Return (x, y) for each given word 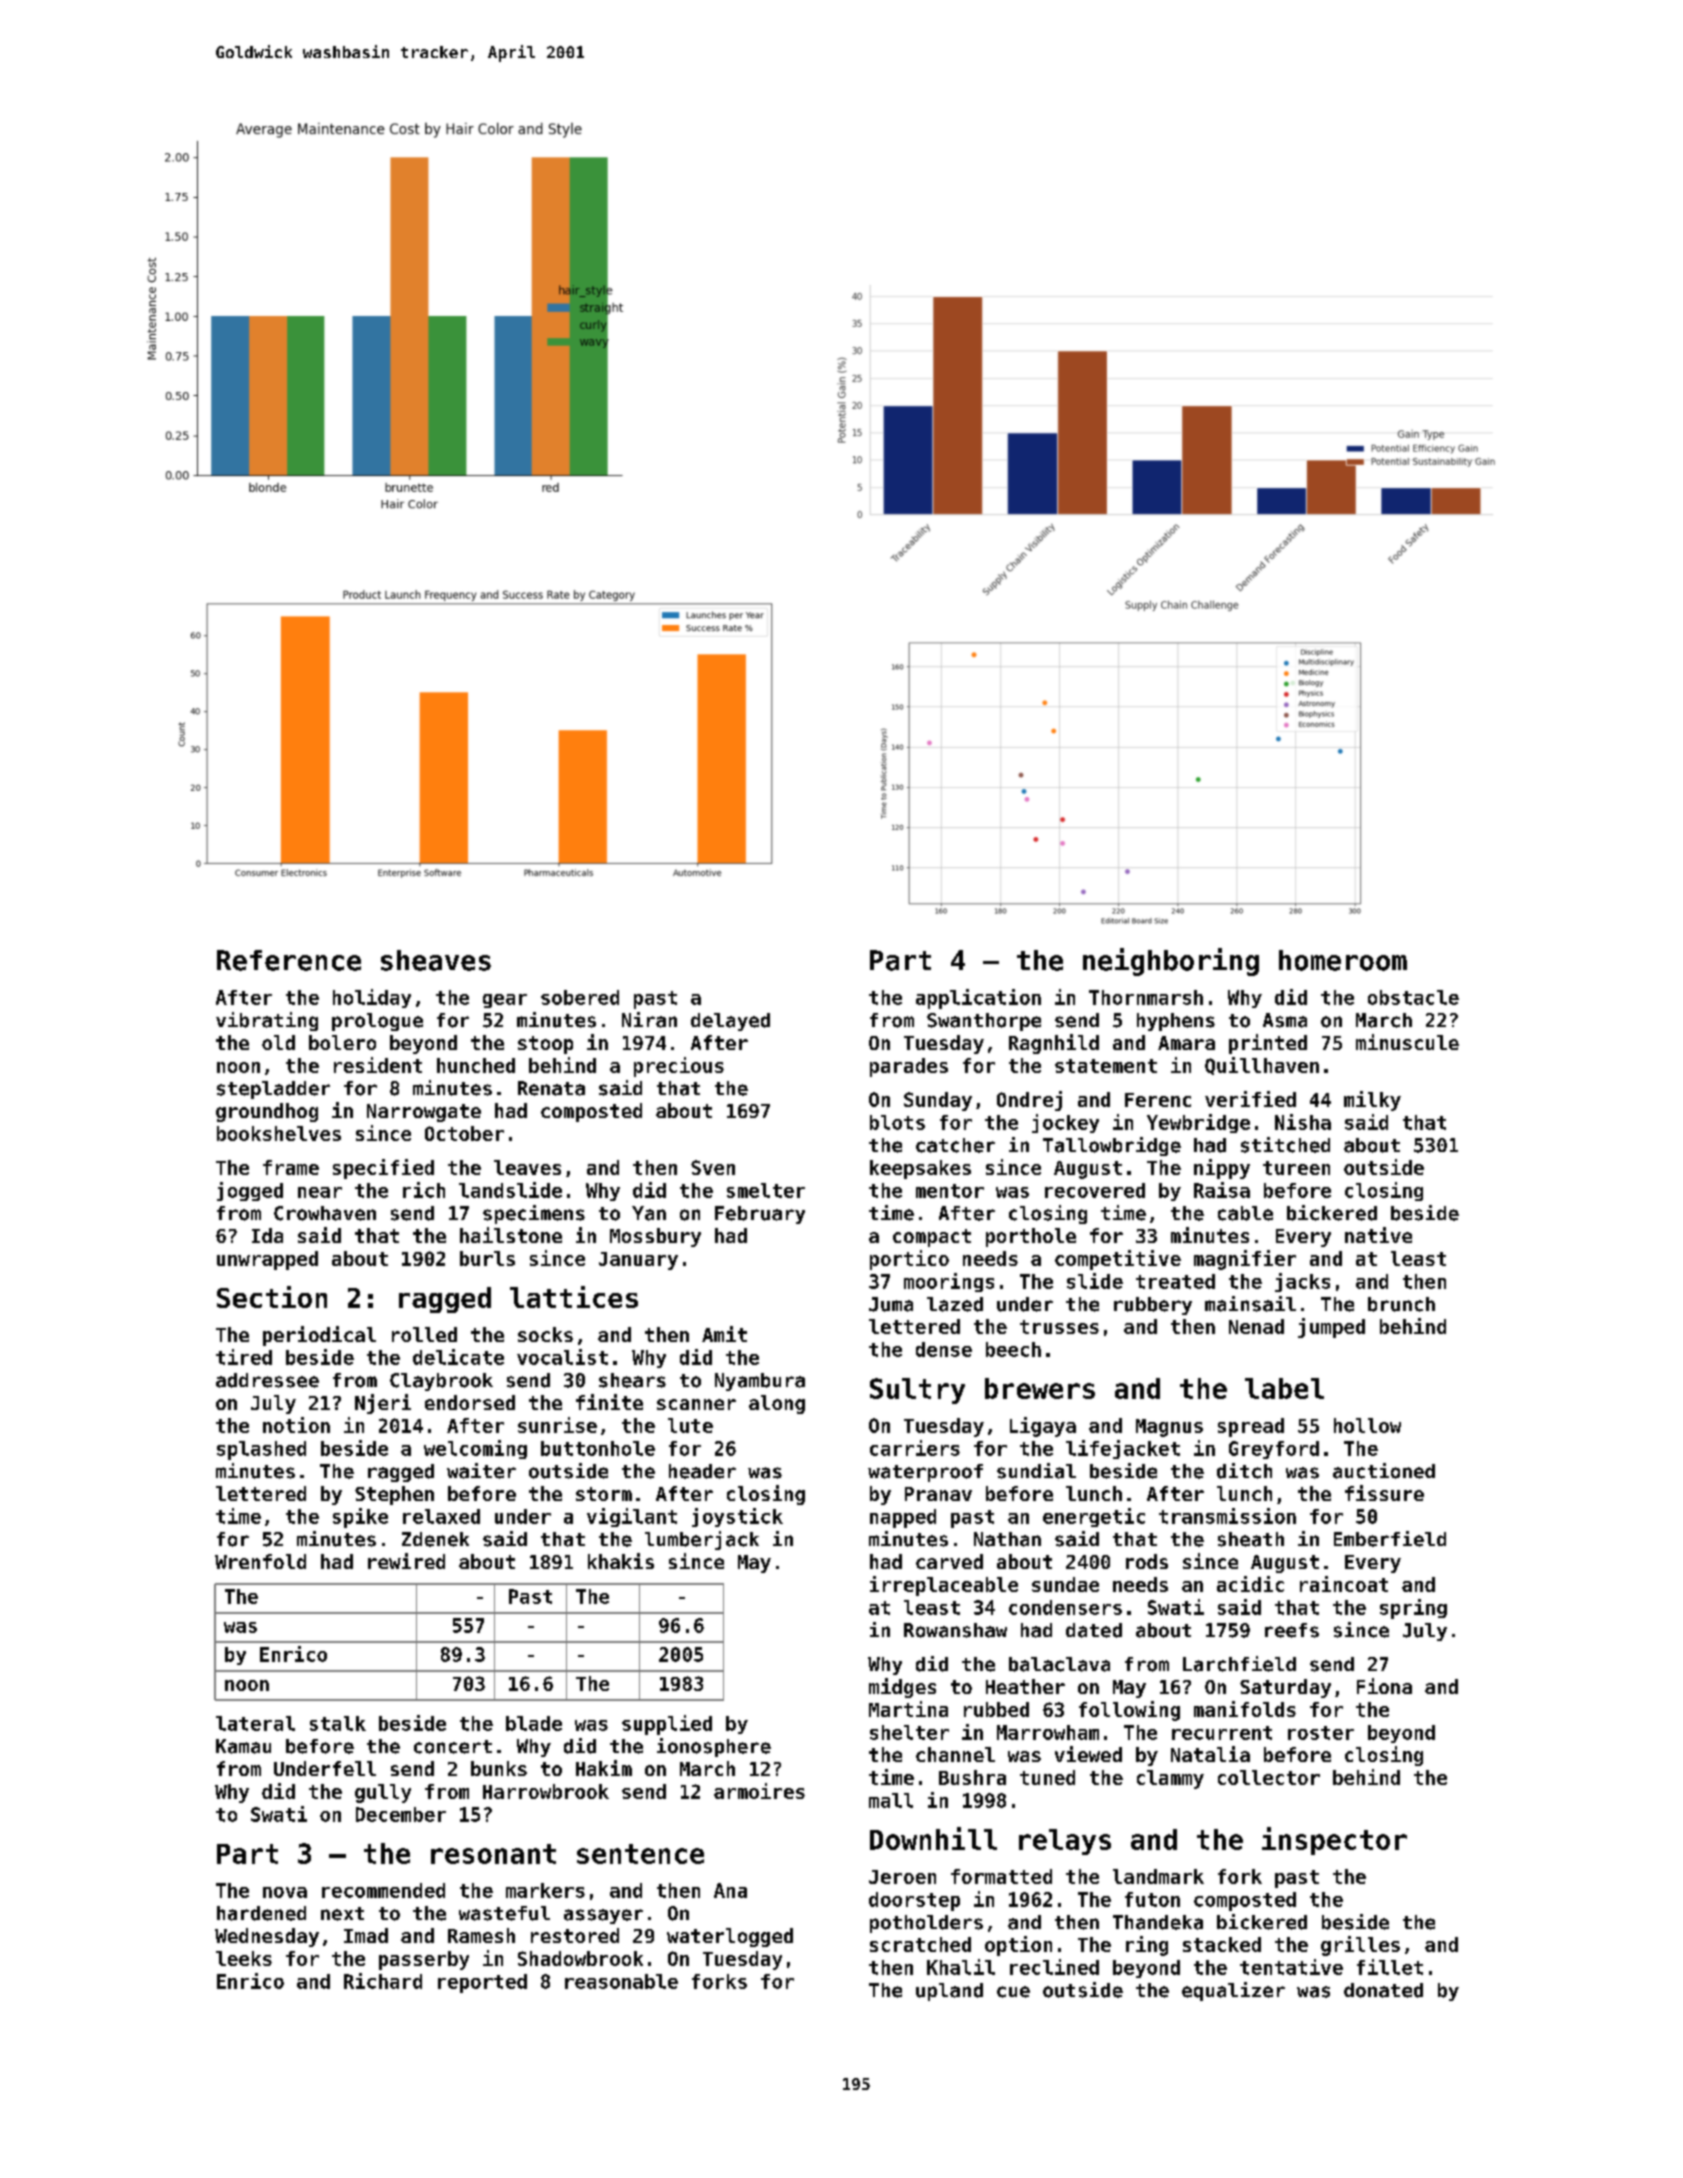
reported (482, 1983)
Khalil (961, 1967)
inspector (1334, 1841)
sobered (580, 997)
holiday (372, 998)
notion (296, 1425)
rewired (406, 1561)
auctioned (1384, 1471)
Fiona (1384, 1686)
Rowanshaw (955, 1630)
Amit (724, 1334)
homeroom (1343, 960)
